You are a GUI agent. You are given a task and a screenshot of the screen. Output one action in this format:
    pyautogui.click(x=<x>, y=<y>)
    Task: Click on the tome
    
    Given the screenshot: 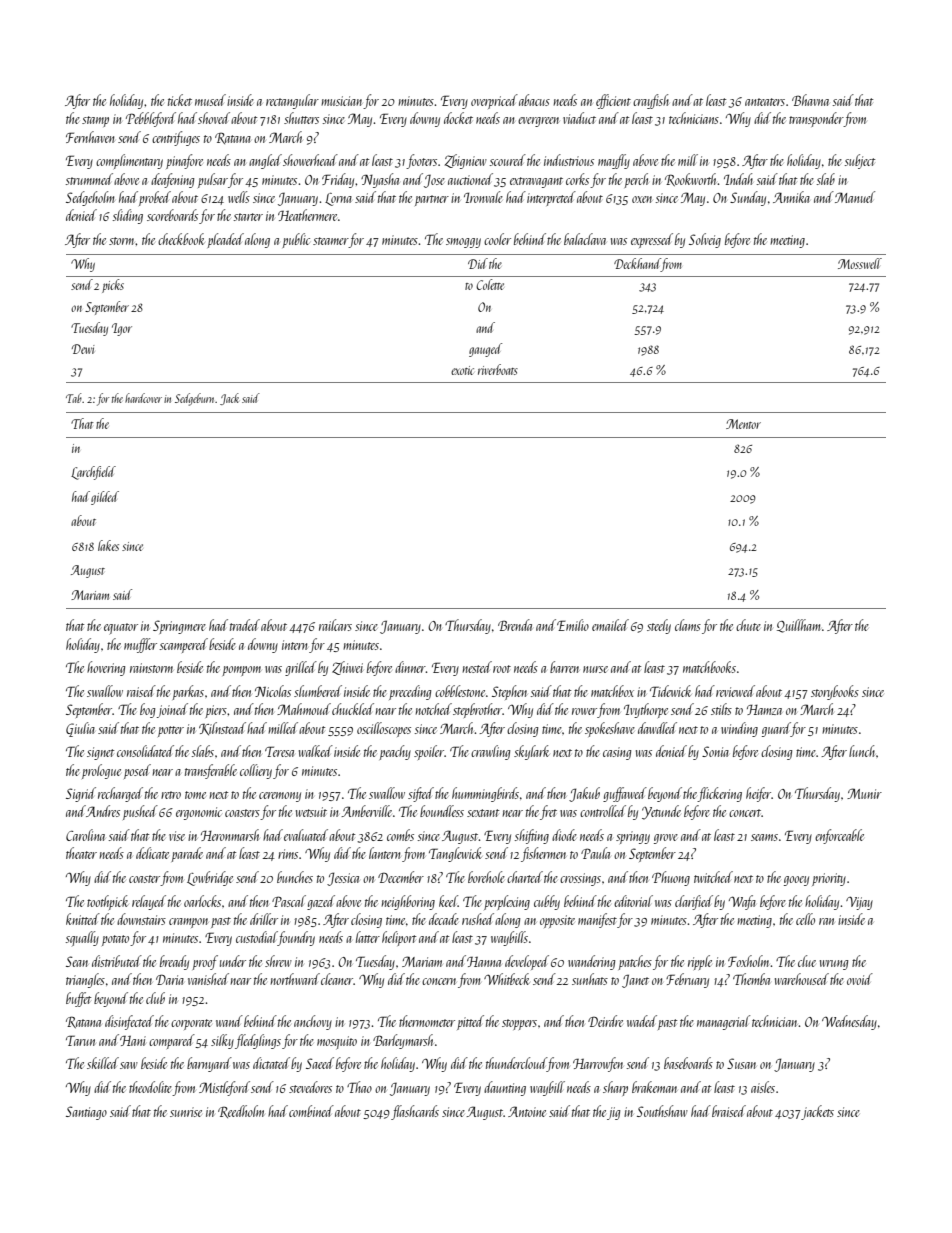 What is the action you would take?
    pyautogui.click(x=195, y=795)
